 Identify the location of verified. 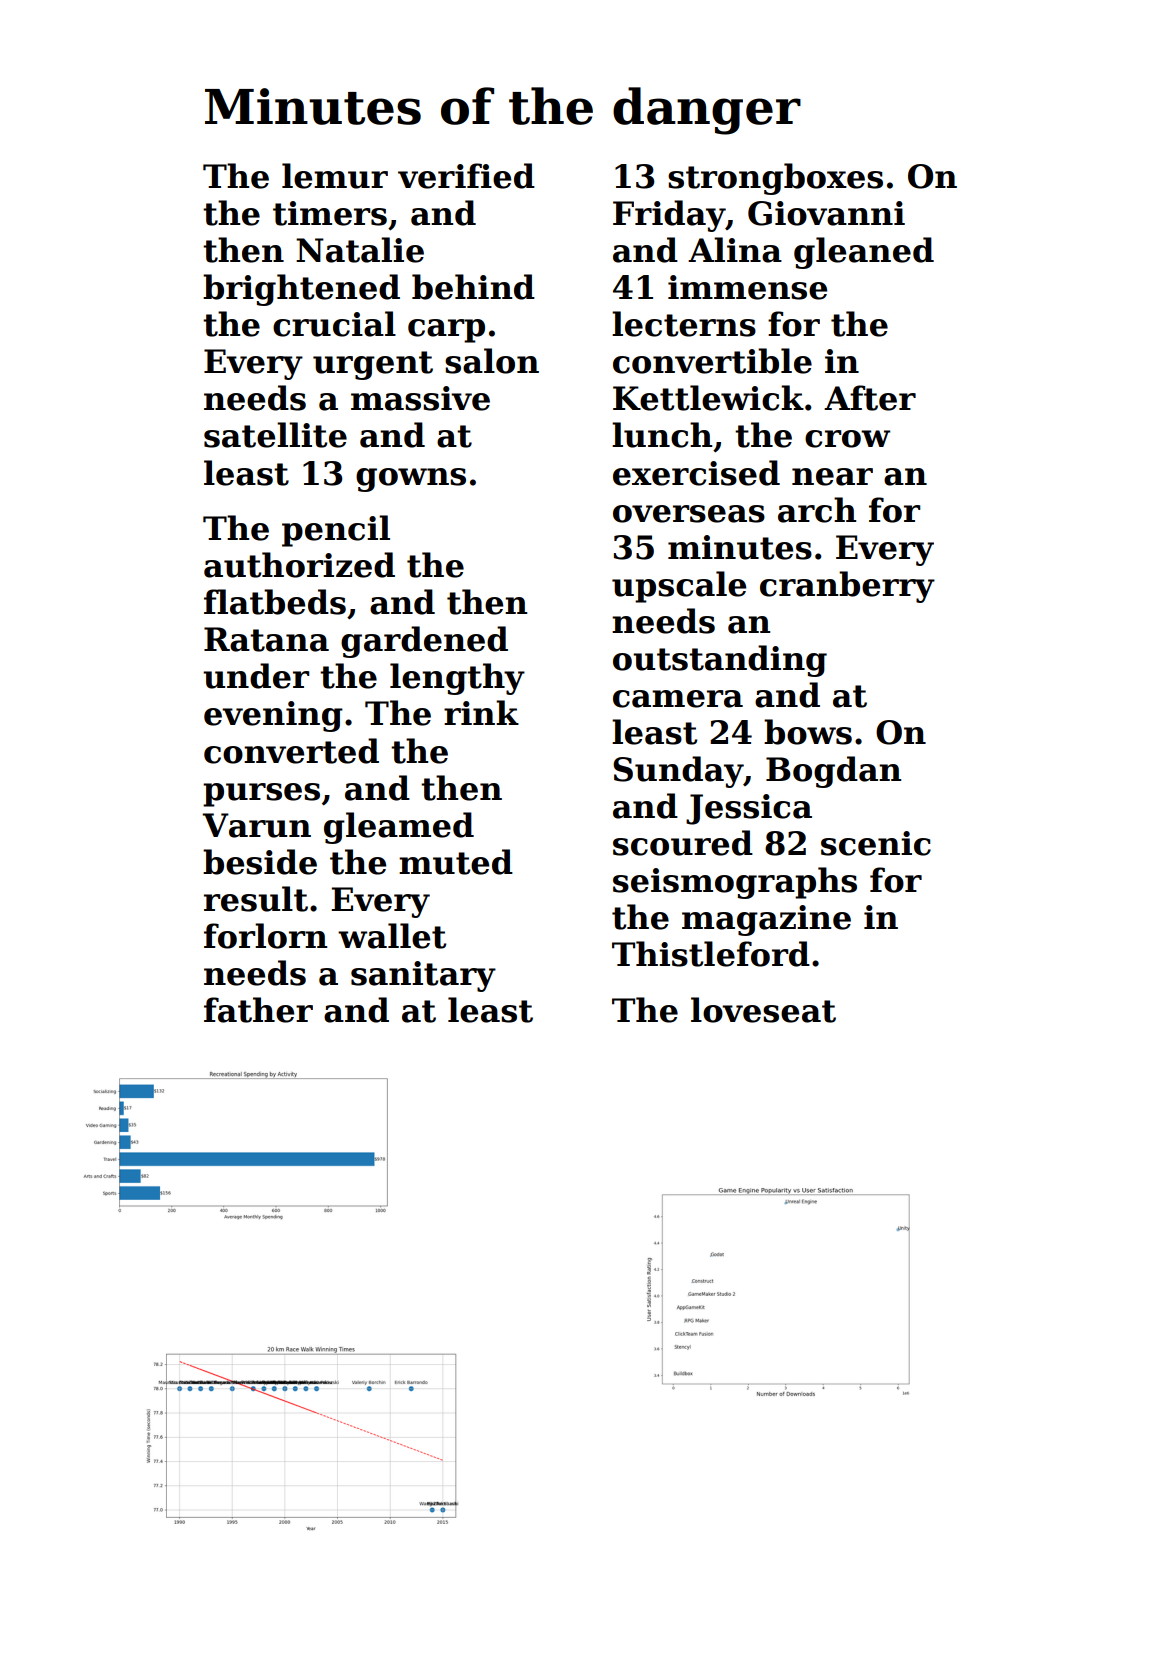
(466, 176).
